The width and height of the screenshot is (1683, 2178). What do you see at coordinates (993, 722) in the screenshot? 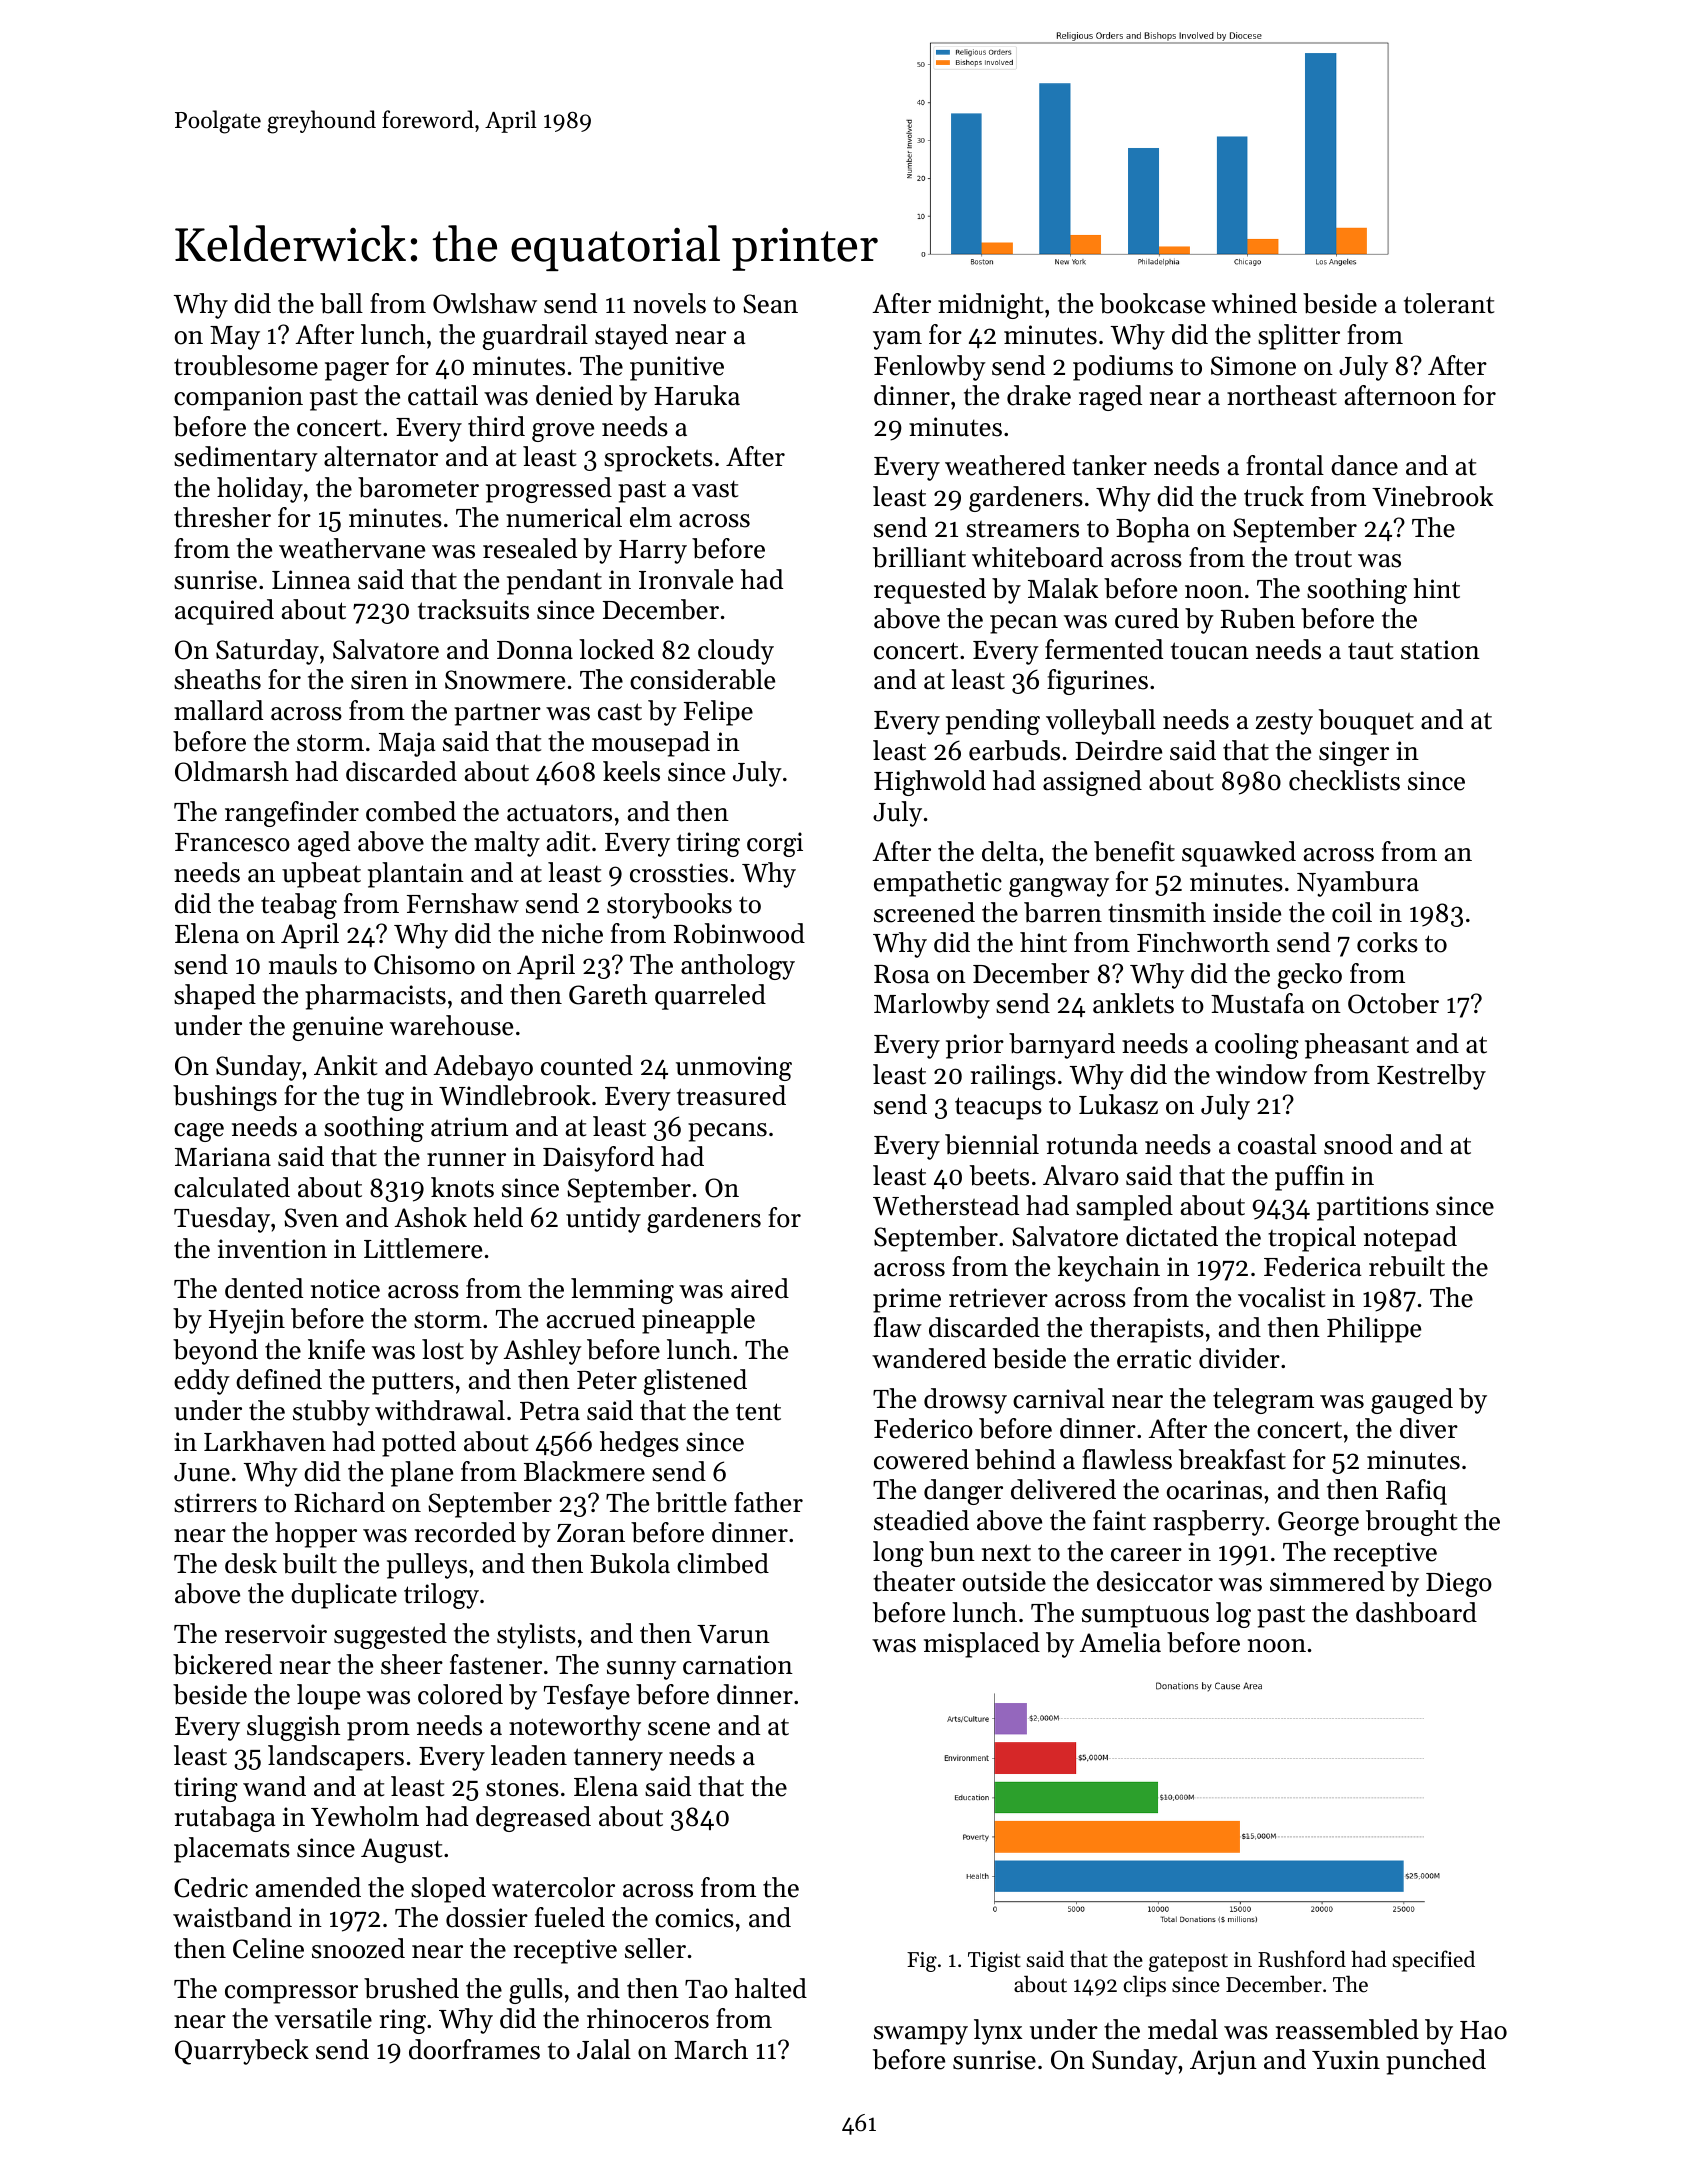
I see `pending` at bounding box center [993, 722].
